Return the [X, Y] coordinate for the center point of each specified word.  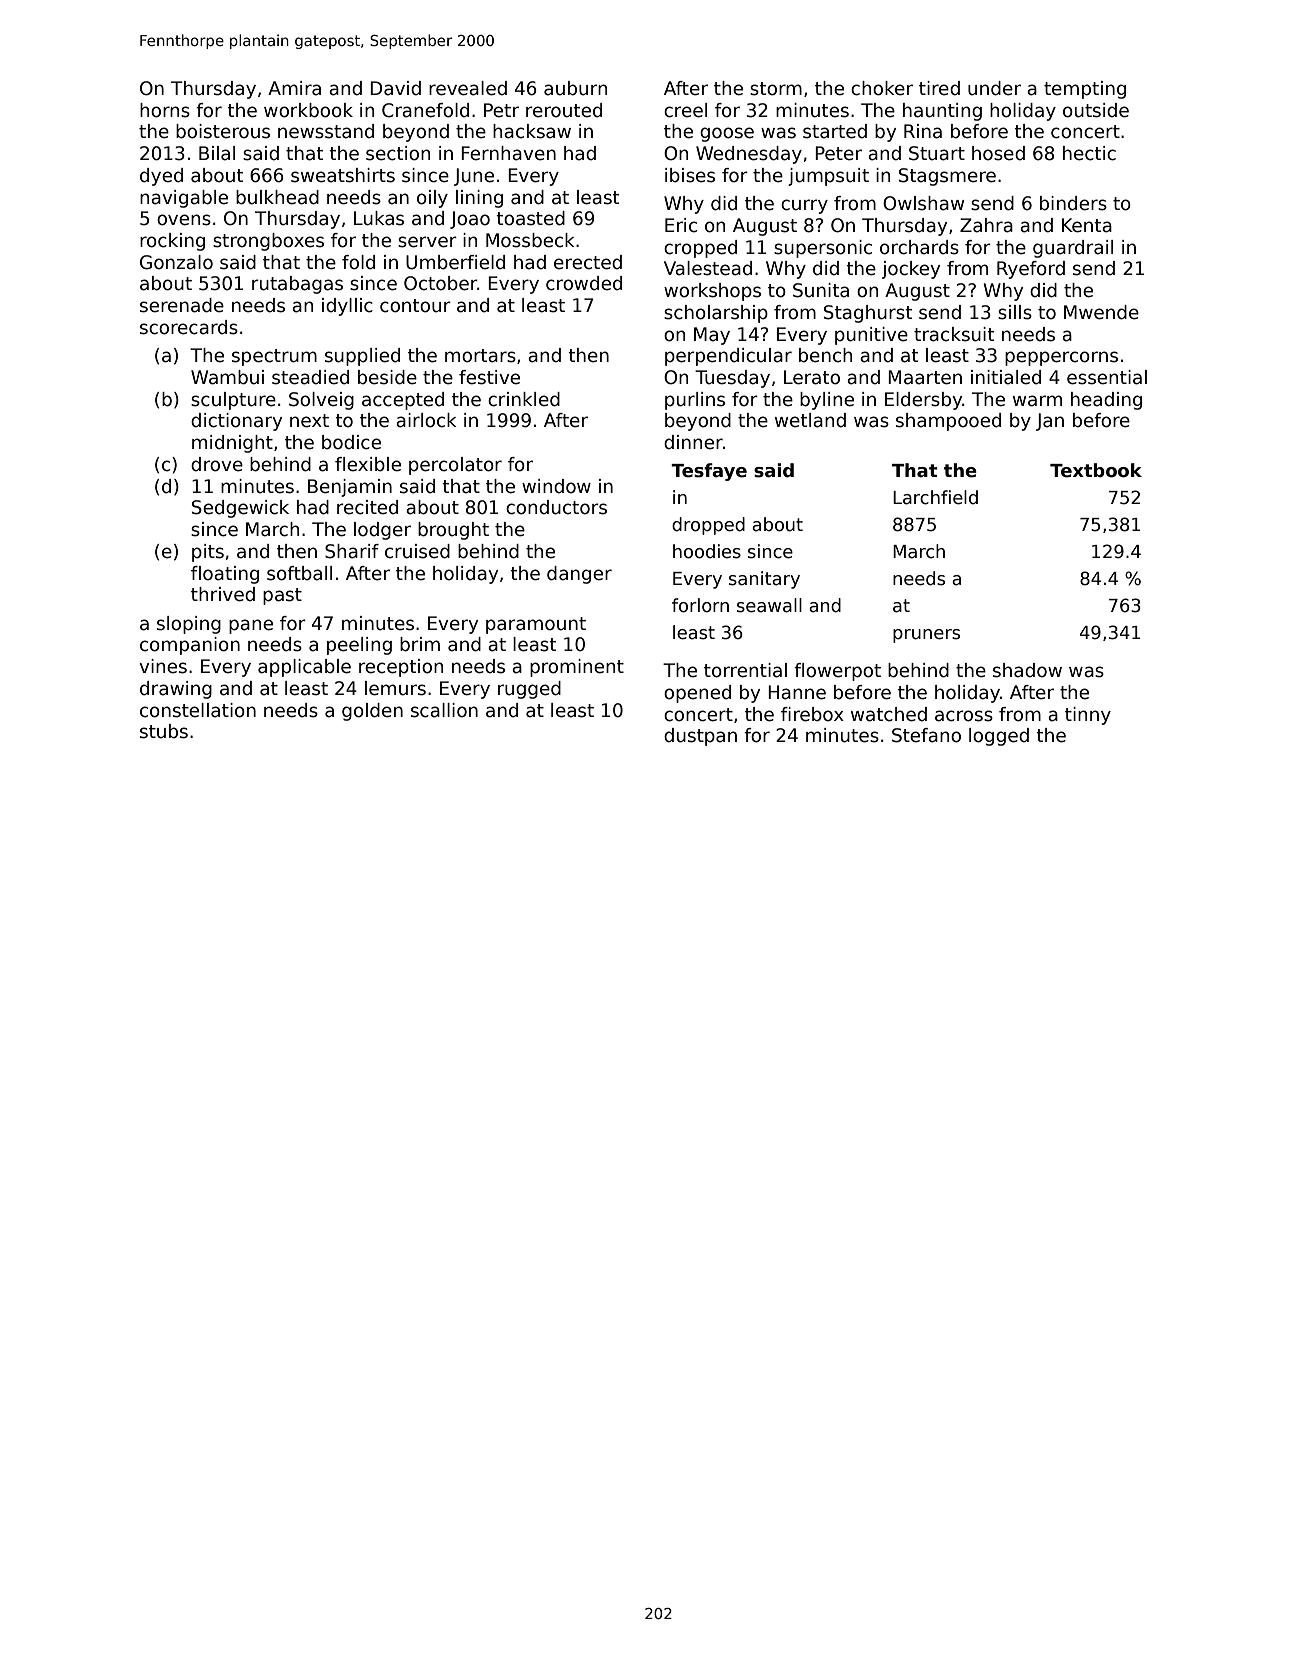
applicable [304, 668]
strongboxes [268, 242]
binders [1073, 203]
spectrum [274, 357]
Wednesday [749, 155]
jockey [911, 270]
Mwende [1101, 312]
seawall [769, 605]
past [282, 596]
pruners [926, 636]
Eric [681, 225]
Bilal [217, 153]
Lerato [812, 377]
